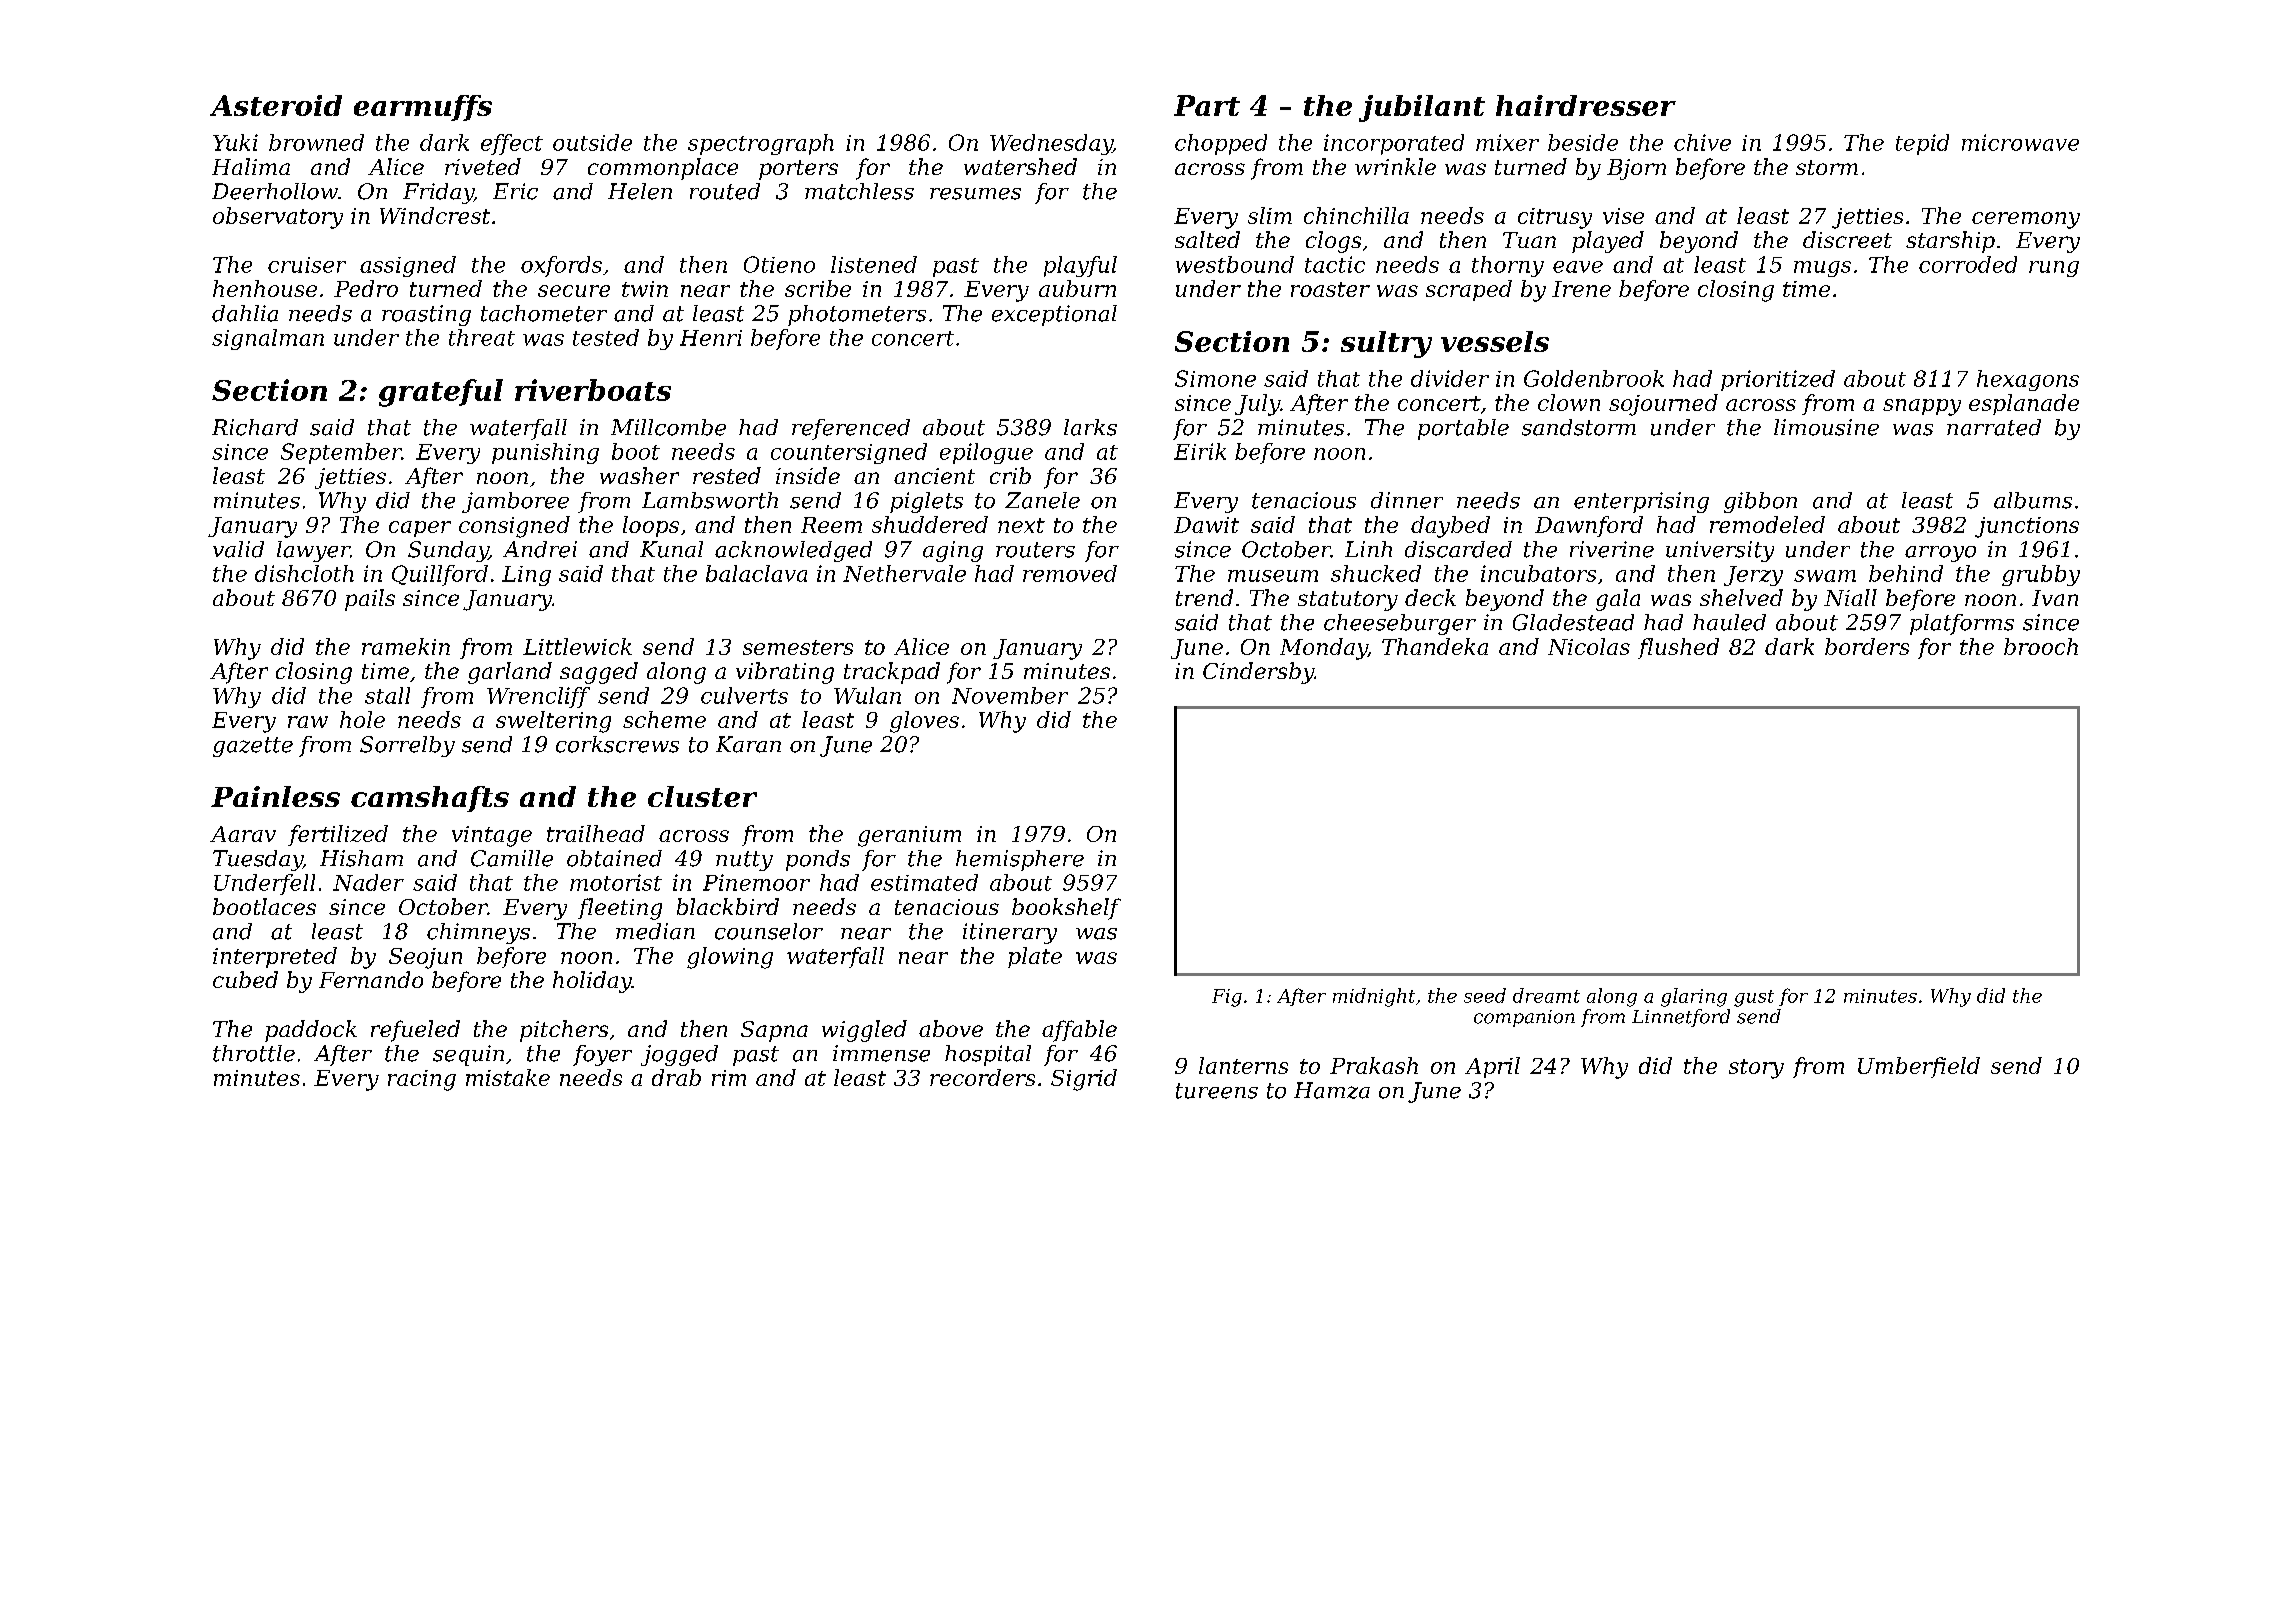  Describe the element at coordinates (415, 1031) in the document. I see `refueled` at that location.
